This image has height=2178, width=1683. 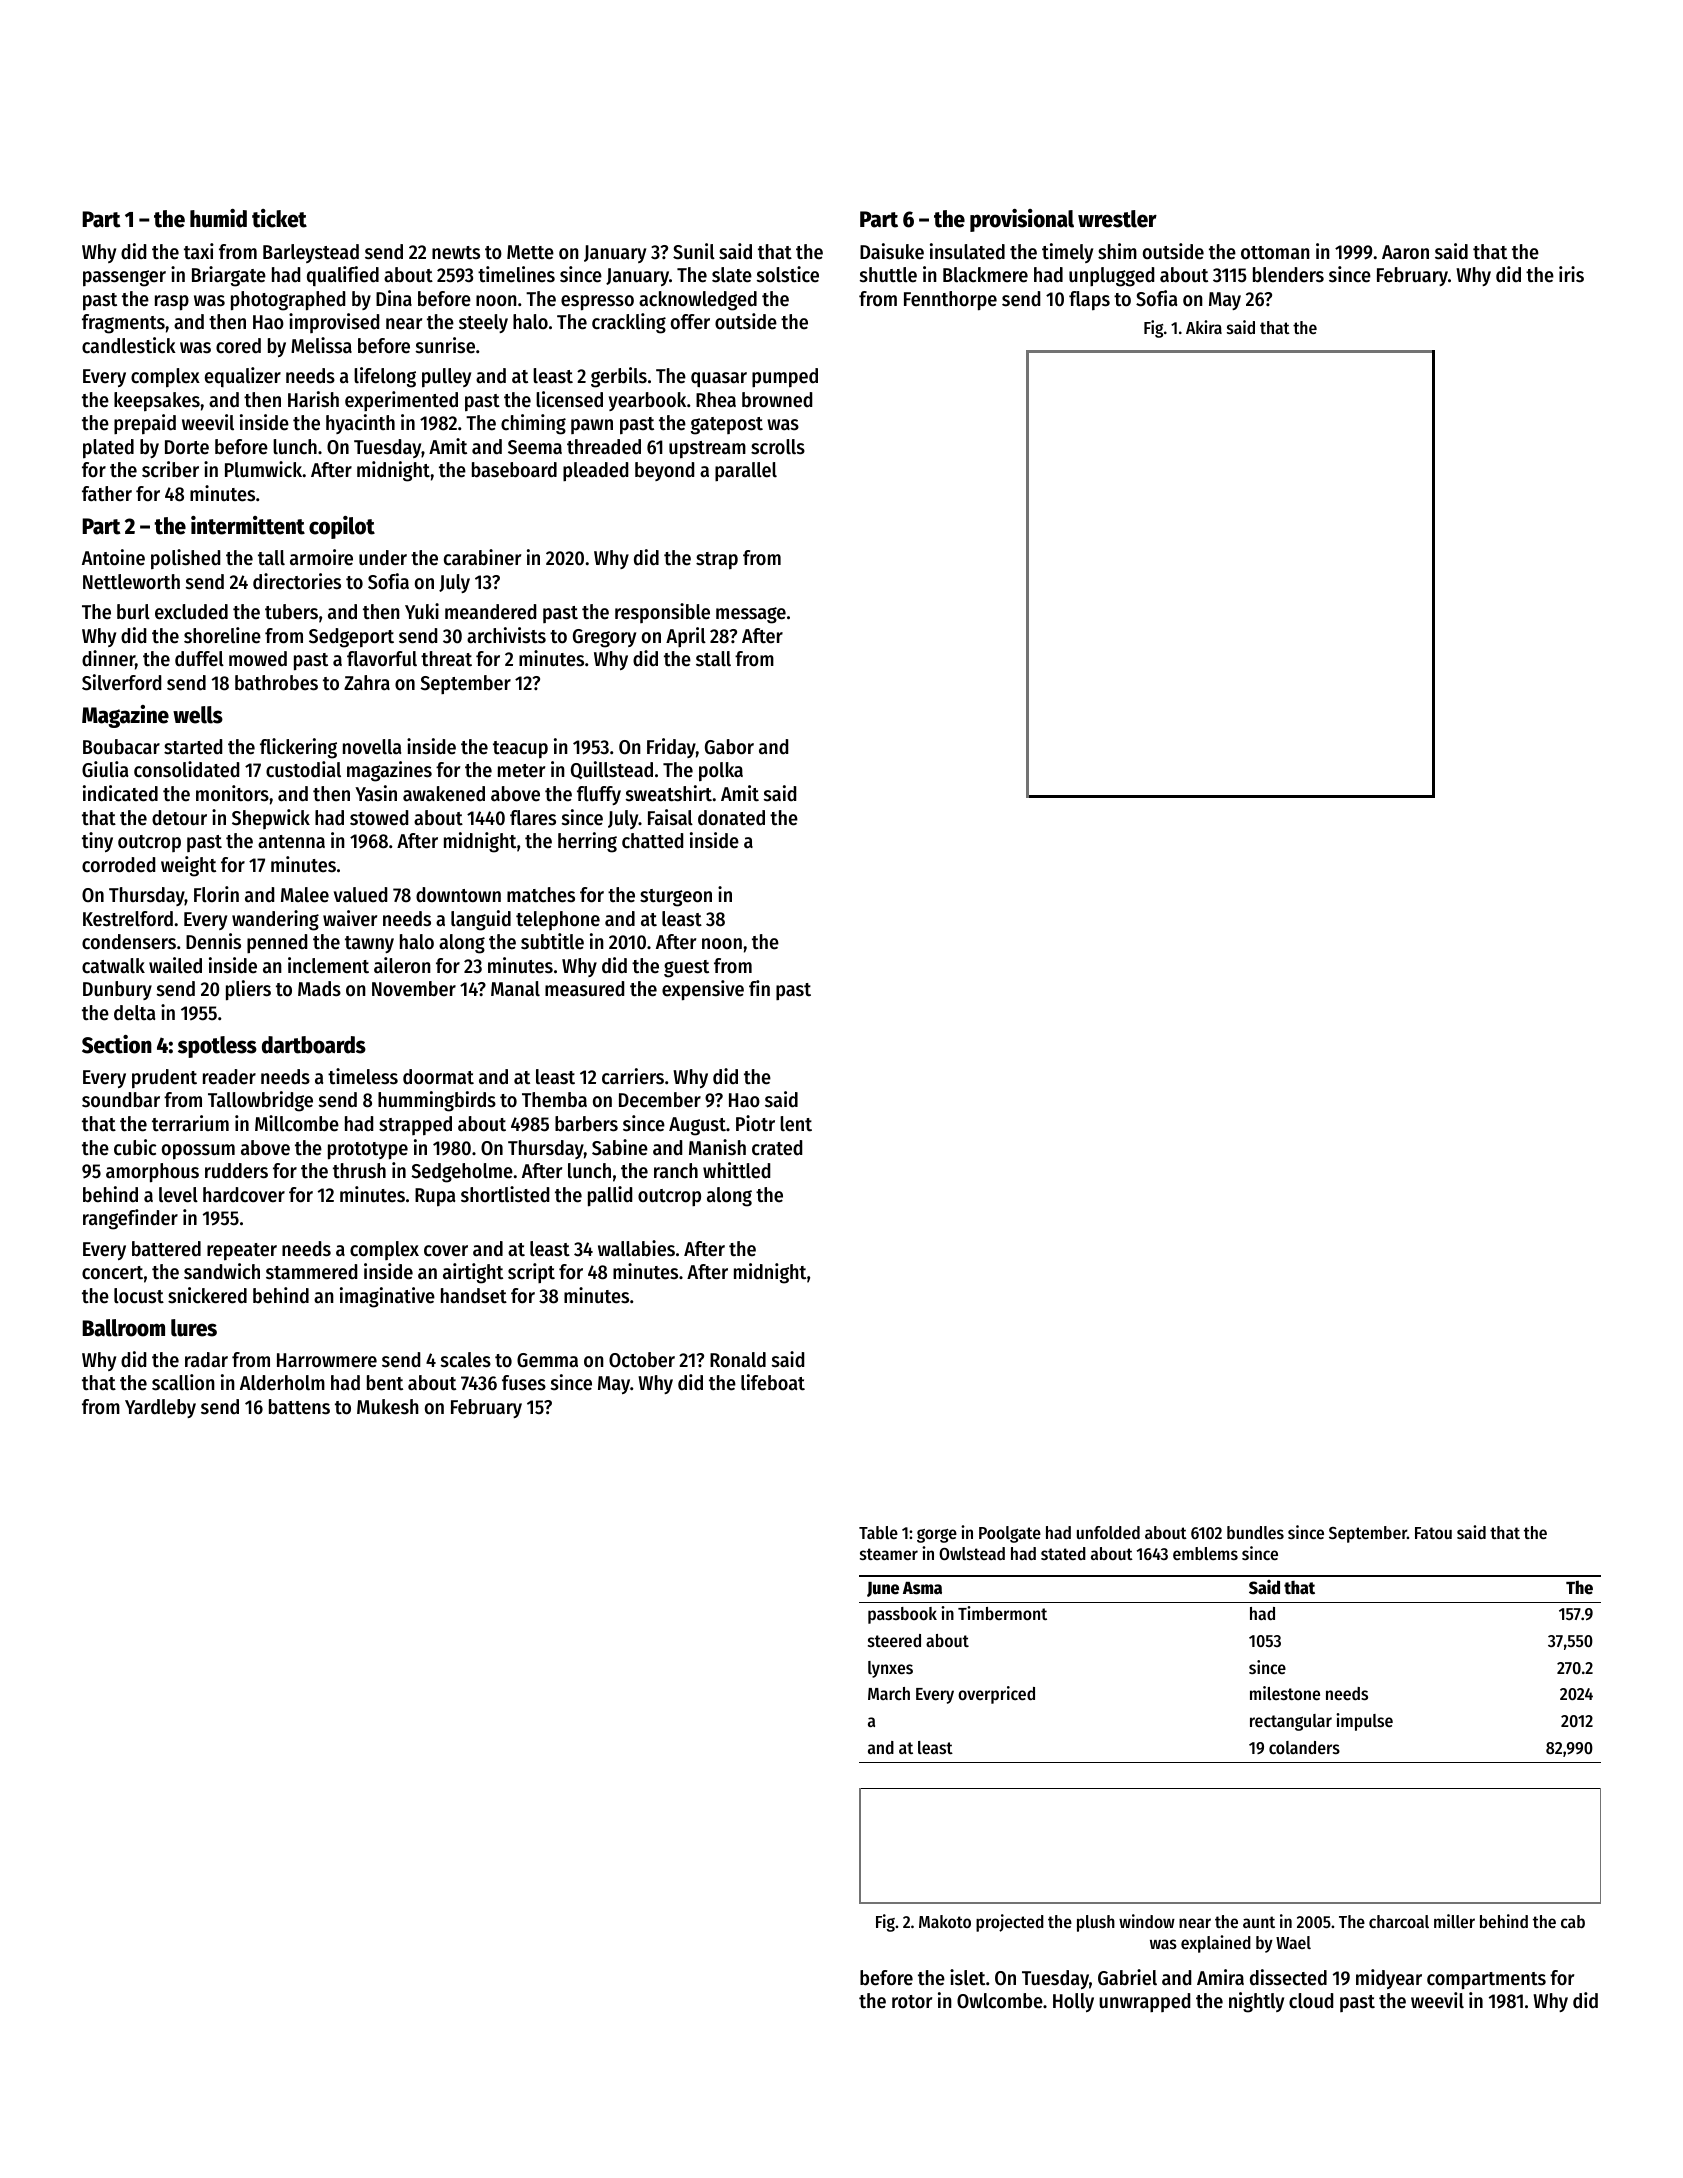 What do you see at coordinates (1010, 1923) in the image?
I see `projected` at bounding box center [1010, 1923].
